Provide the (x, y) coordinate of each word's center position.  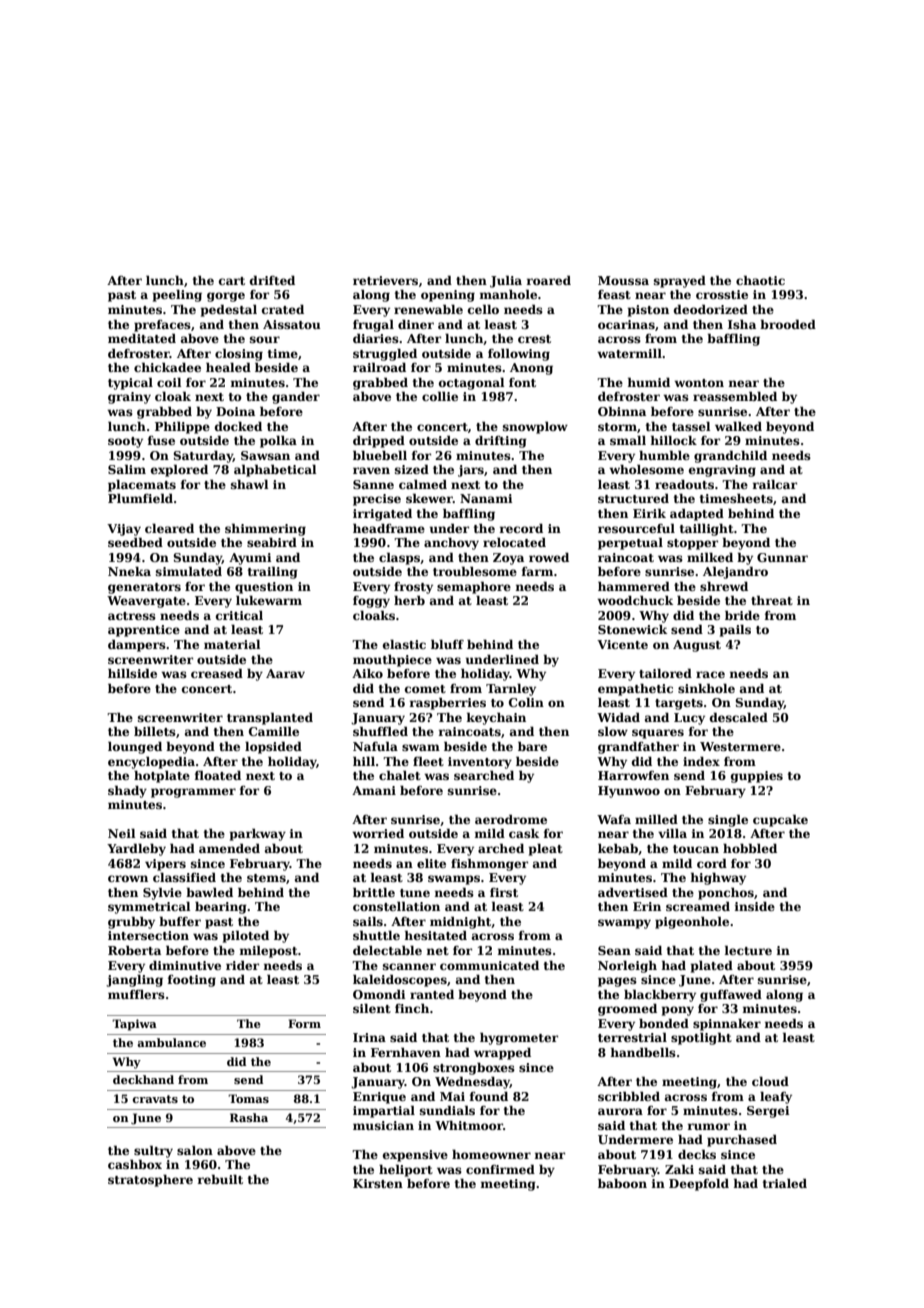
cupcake (780, 820)
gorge (226, 297)
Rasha (249, 1117)
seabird (272, 542)
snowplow (535, 427)
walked (738, 426)
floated (217, 775)
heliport (406, 1170)
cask (524, 833)
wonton (699, 383)
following (519, 354)
